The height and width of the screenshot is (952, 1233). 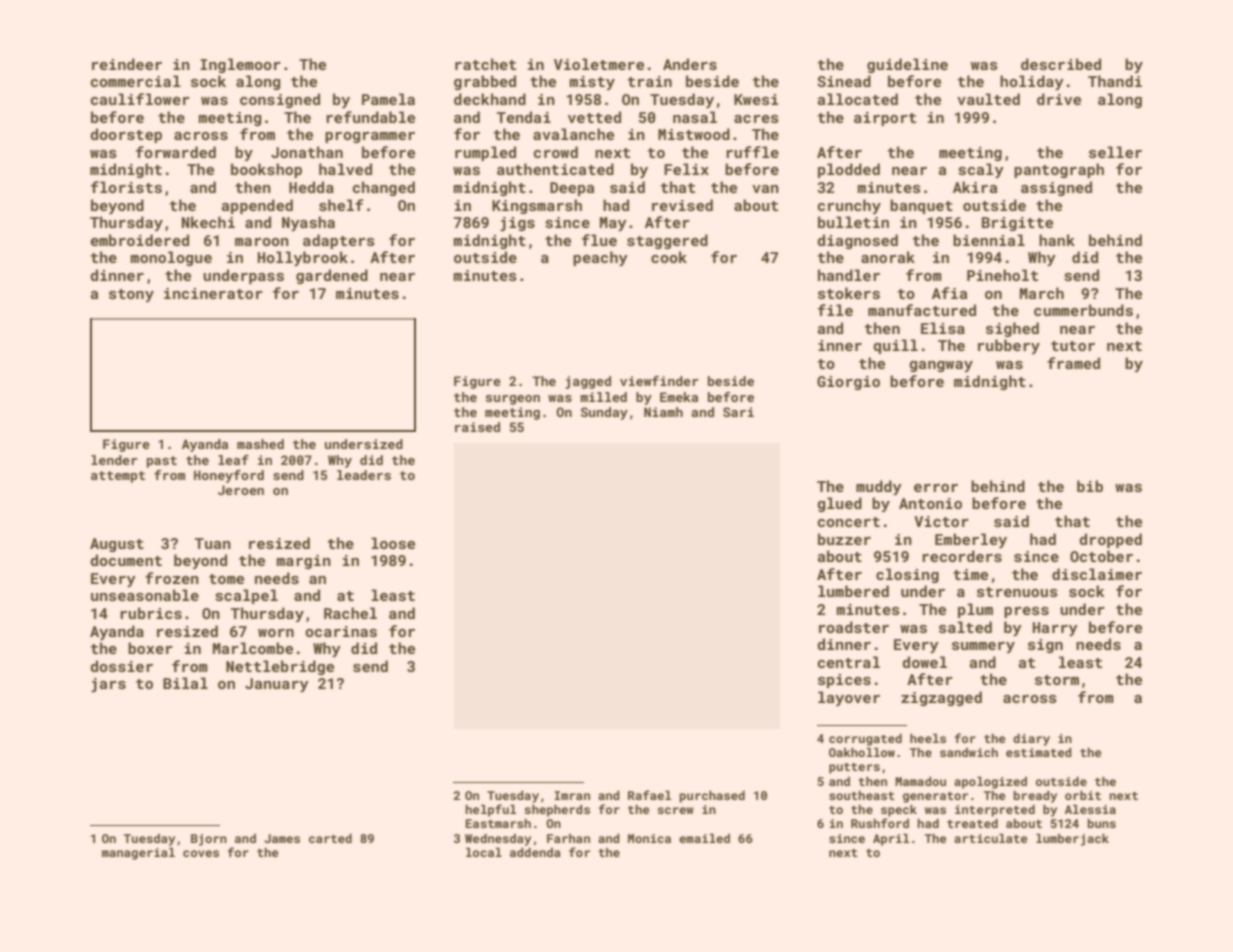 I want to click on Bilal, so click(x=185, y=683).
